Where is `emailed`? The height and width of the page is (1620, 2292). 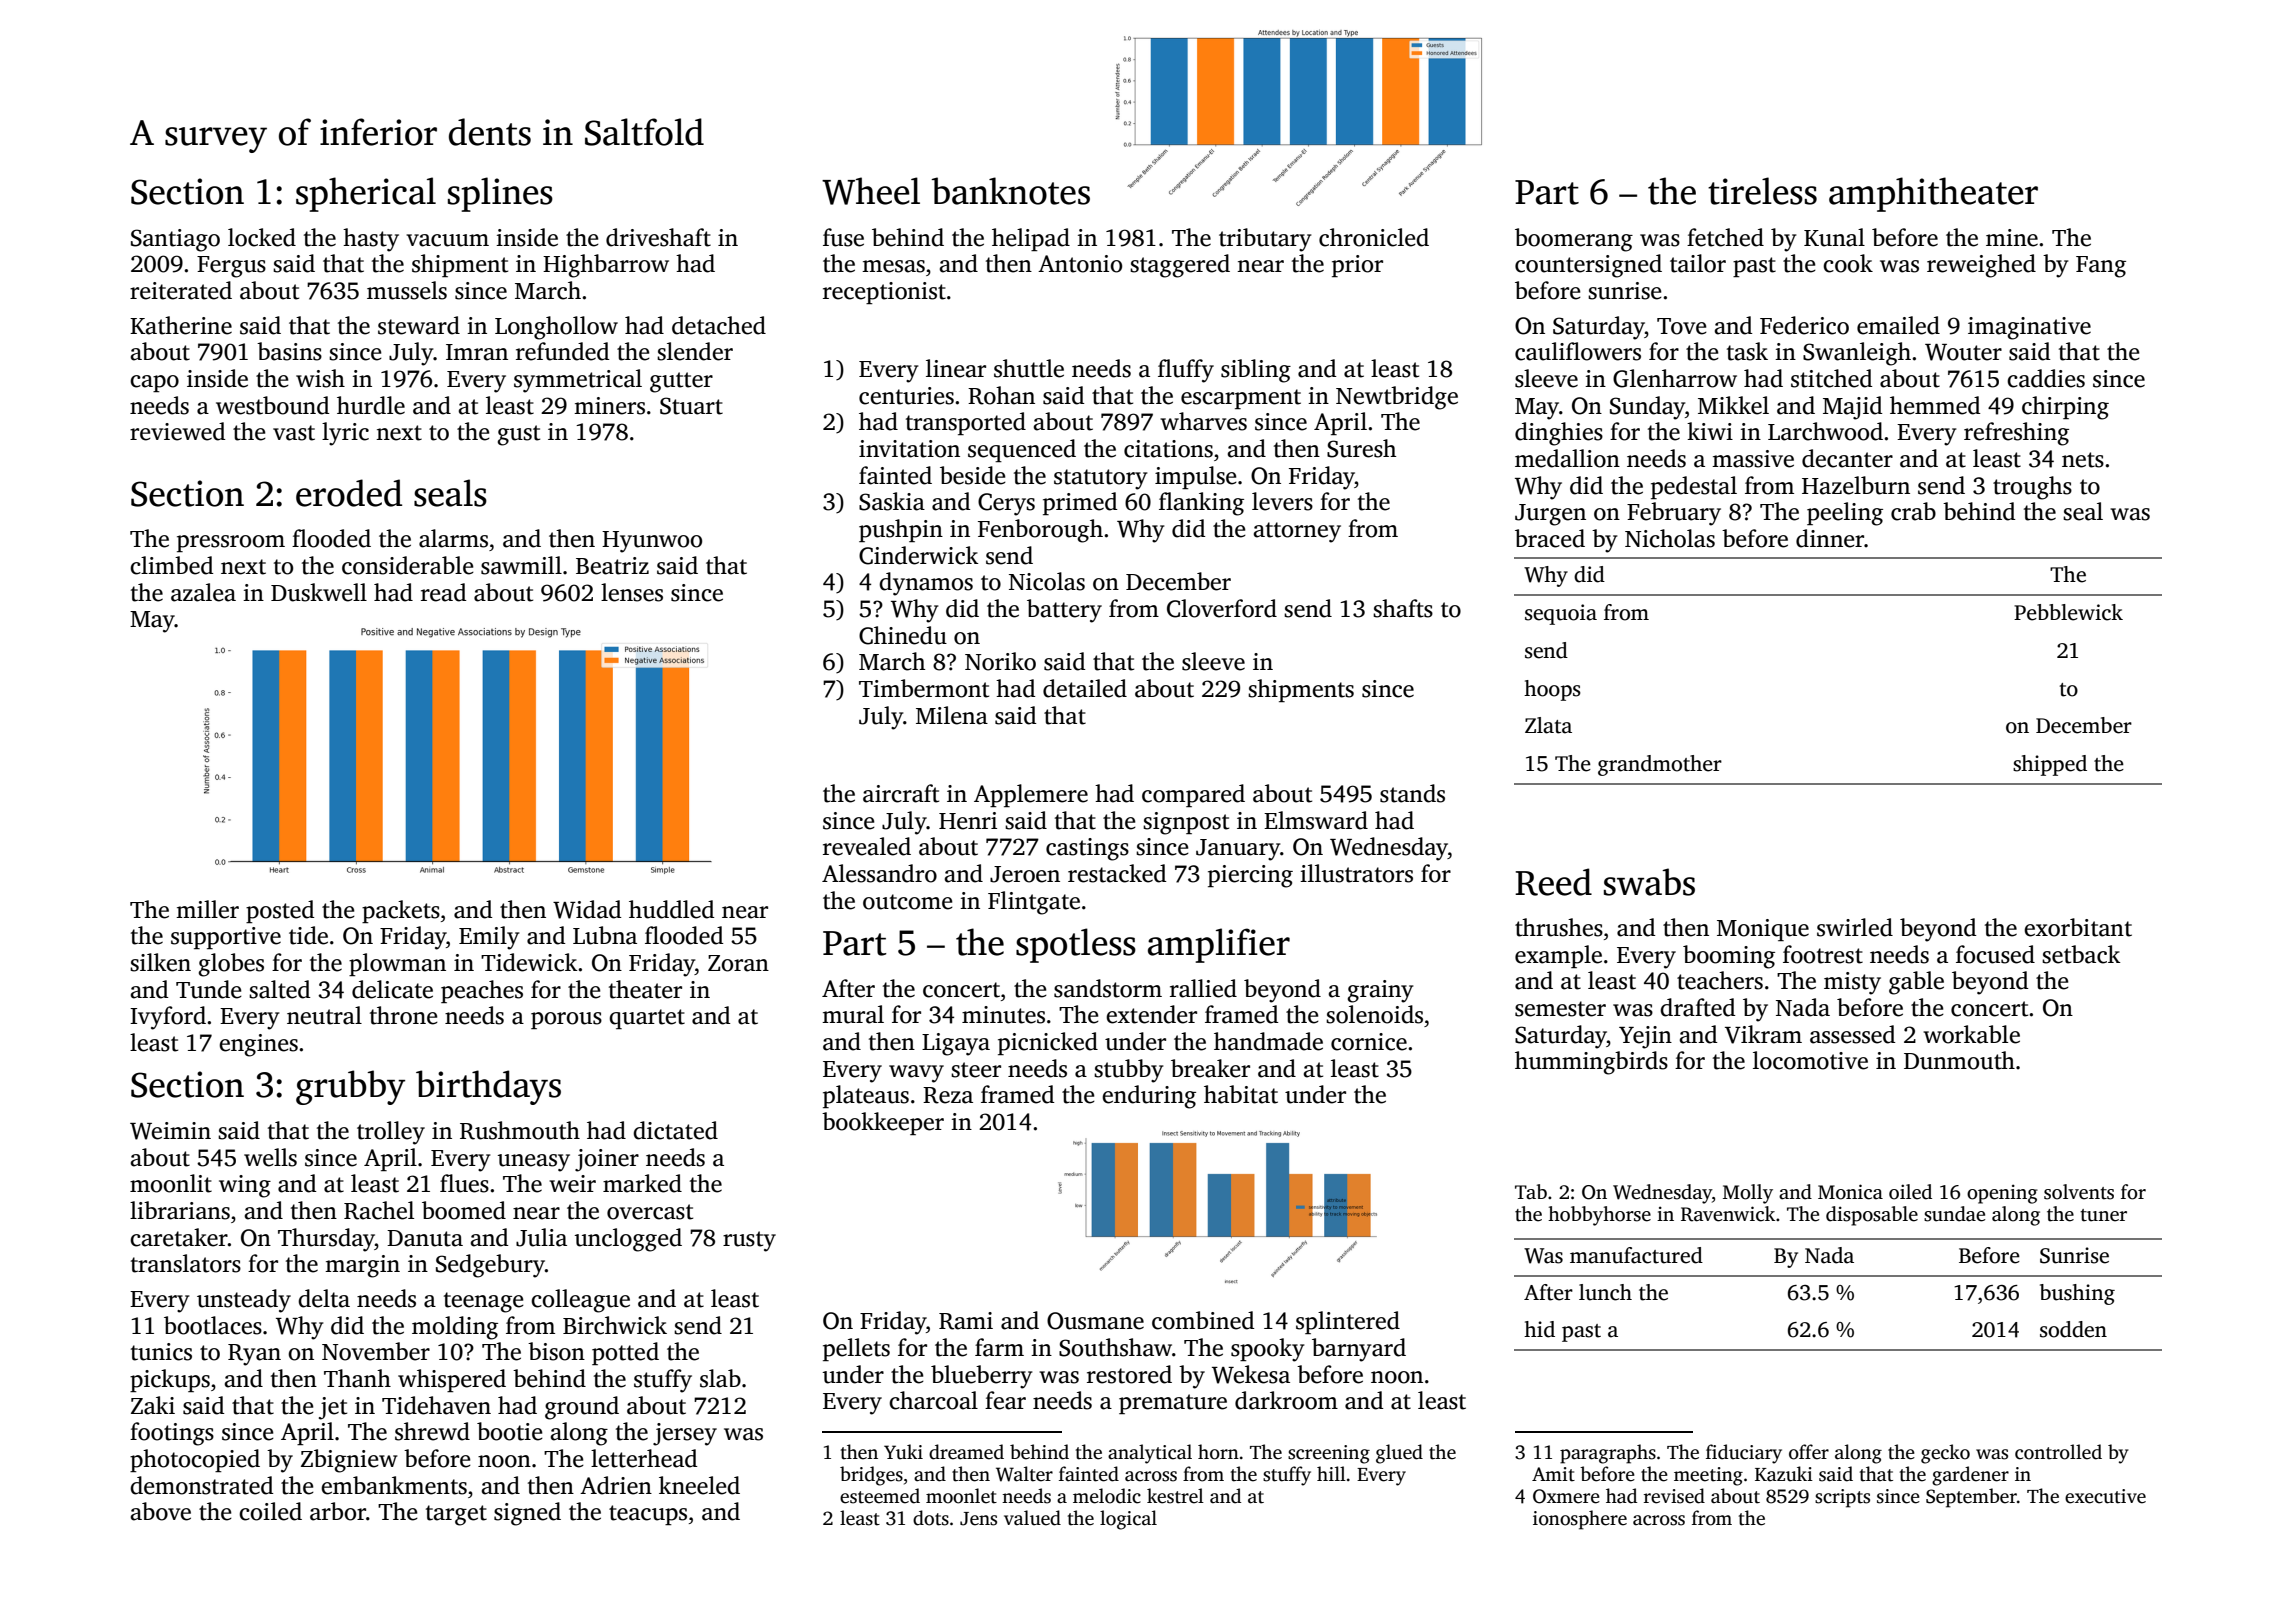
emailed is located at coordinates (1898, 325).
